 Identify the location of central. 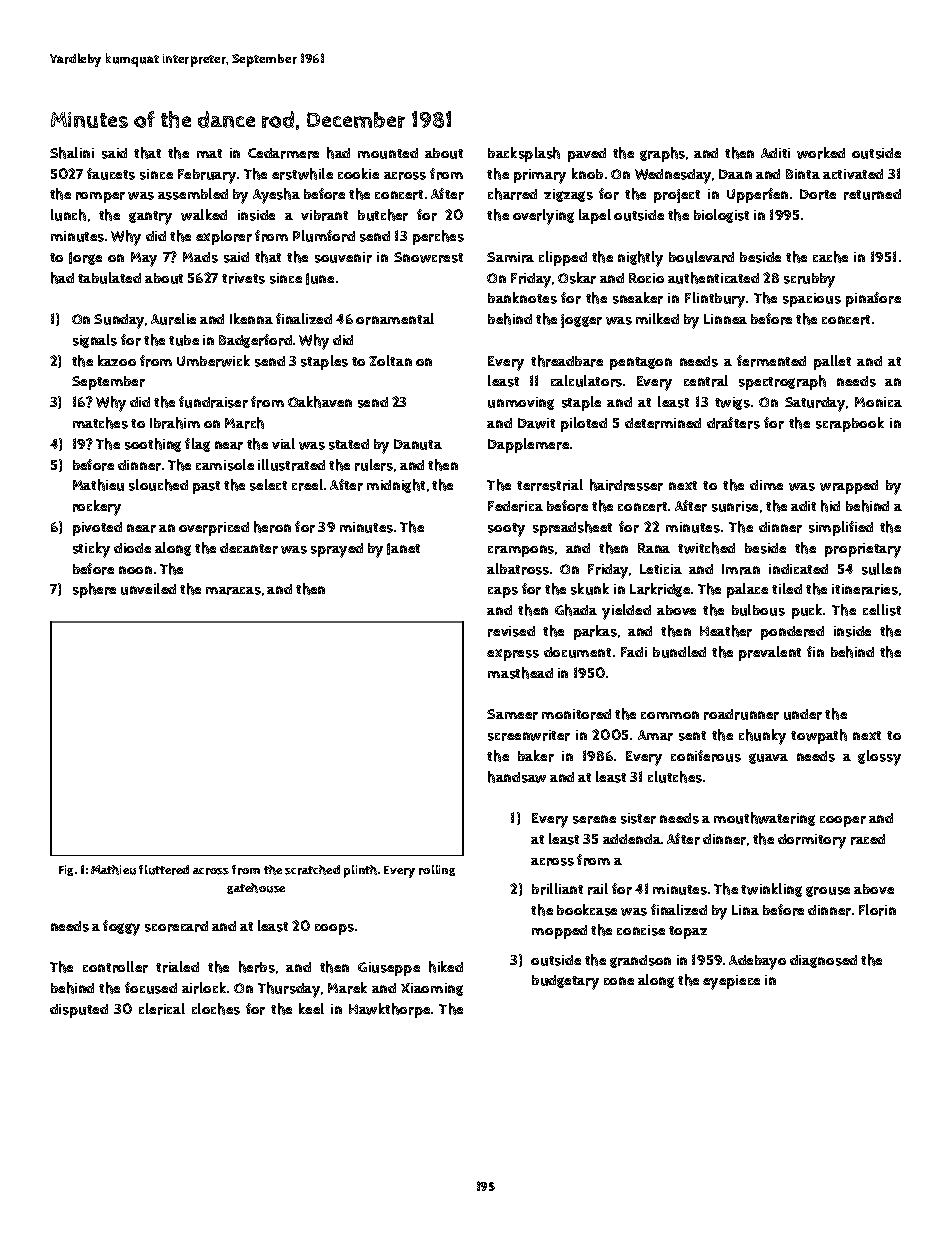
(706, 381).
